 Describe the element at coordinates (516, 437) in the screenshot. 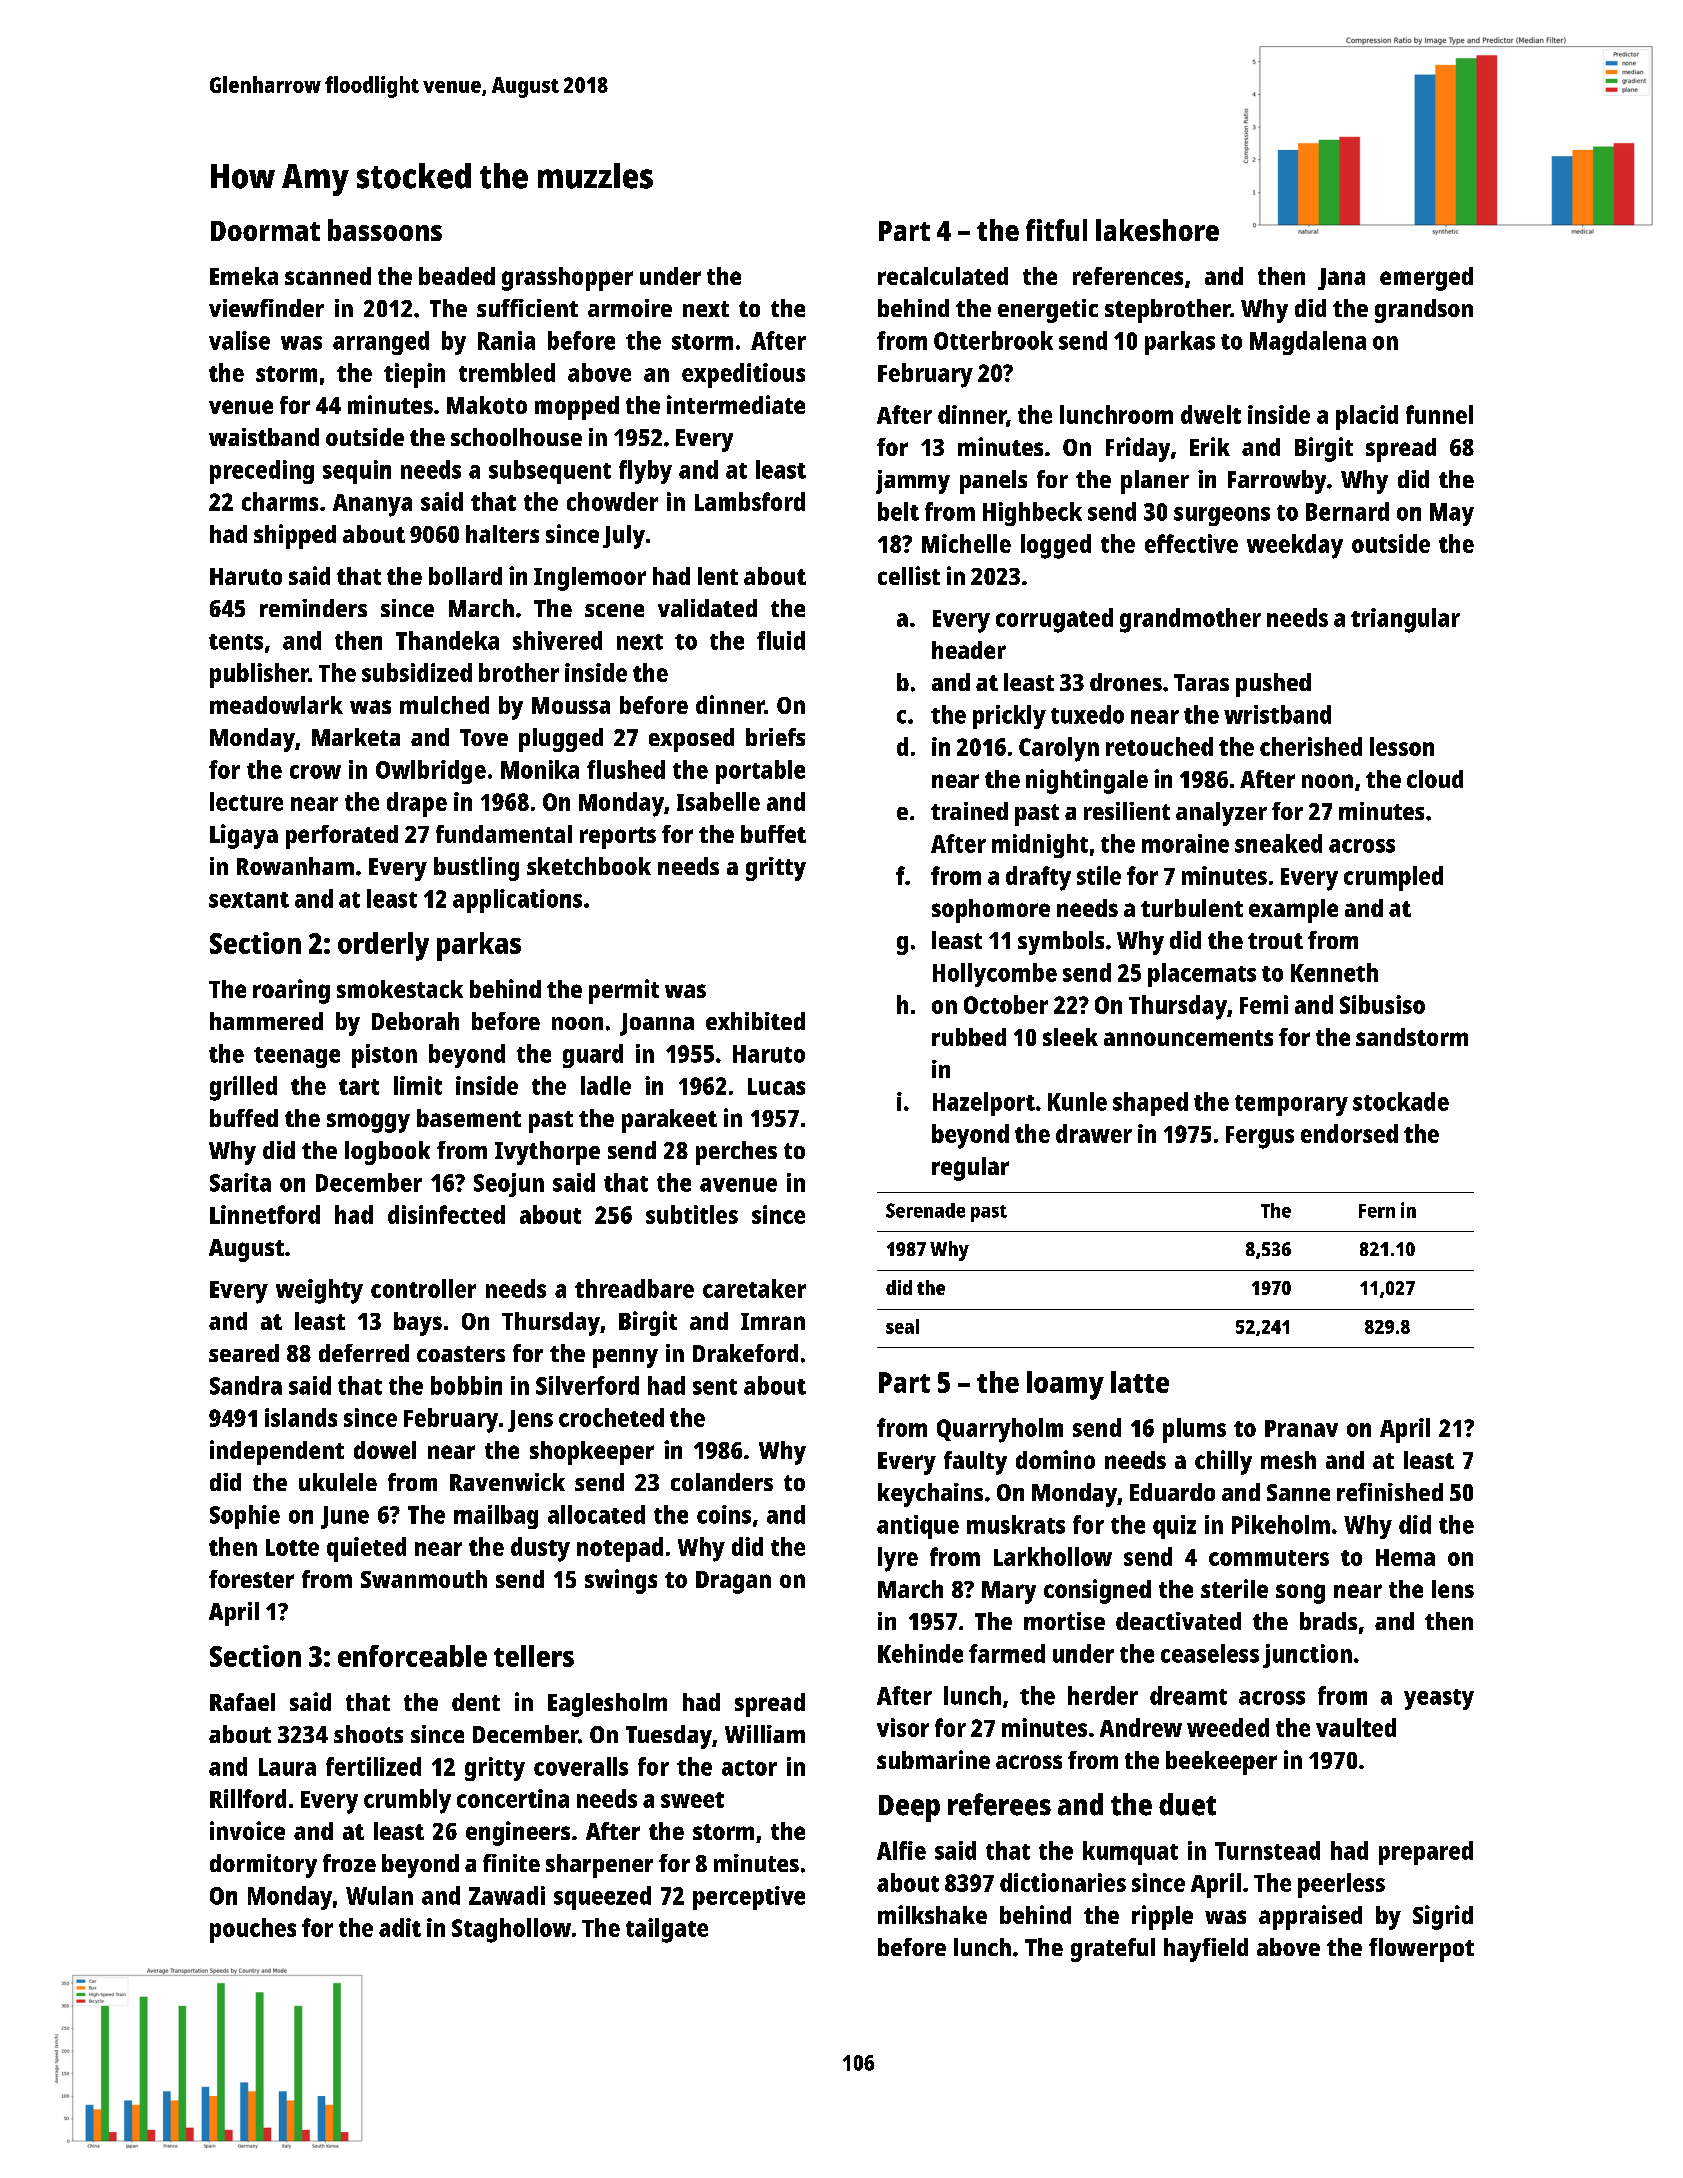

I see `schoolhouse` at that location.
